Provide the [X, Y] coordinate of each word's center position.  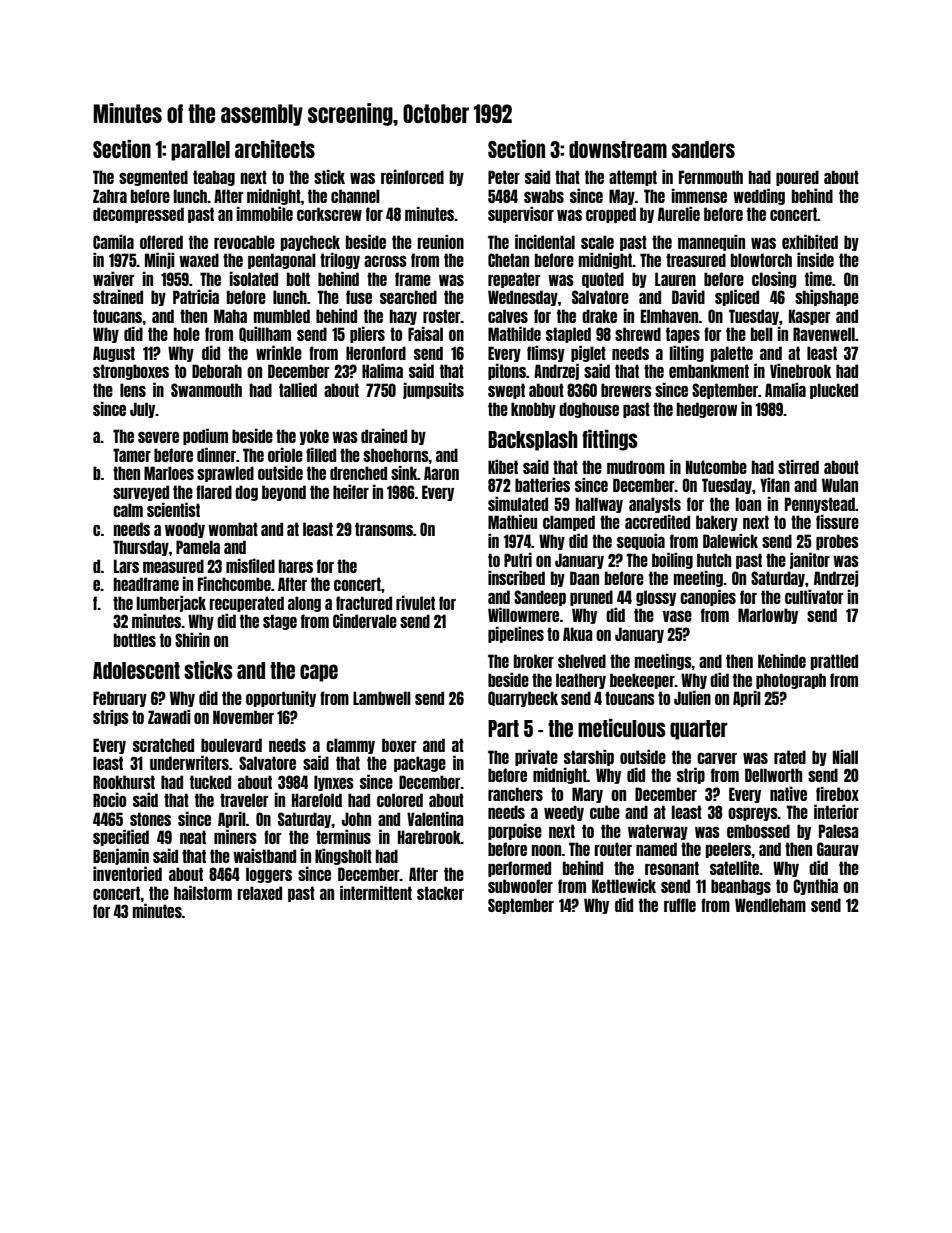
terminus [343, 836]
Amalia [785, 389]
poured [797, 178]
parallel [200, 151]
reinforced [412, 176]
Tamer [132, 455]
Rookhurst [124, 782]
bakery [717, 523]
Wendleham [770, 905]
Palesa [839, 831]
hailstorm [203, 892]
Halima [382, 370]
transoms [384, 529]
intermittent [376, 892]
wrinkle [279, 352]
